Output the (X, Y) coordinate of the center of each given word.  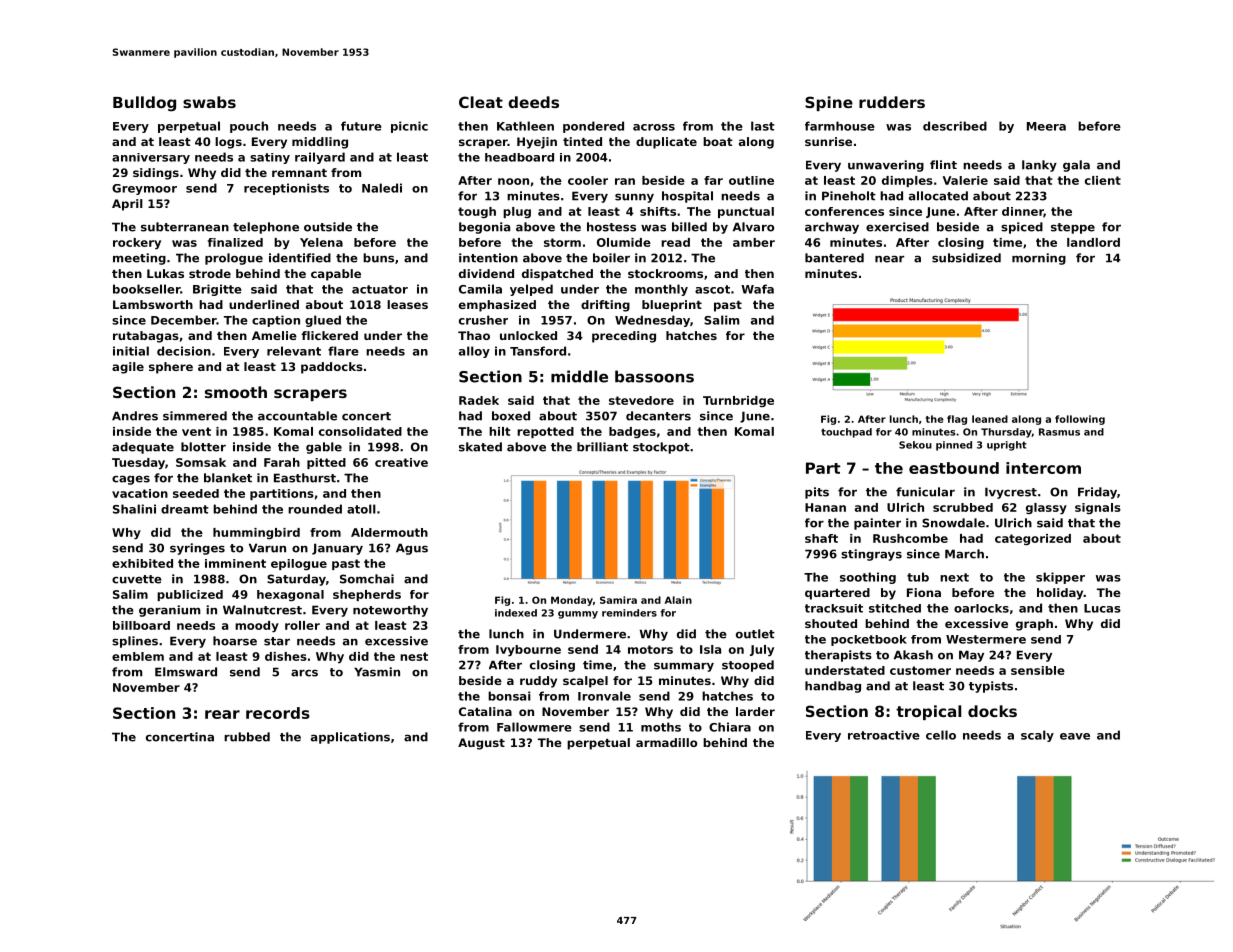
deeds (533, 102)
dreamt (185, 509)
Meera (1046, 126)
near (889, 259)
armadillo (666, 742)
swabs (209, 102)
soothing (868, 578)
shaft (821, 538)
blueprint (672, 306)
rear (222, 714)
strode (210, 273)
